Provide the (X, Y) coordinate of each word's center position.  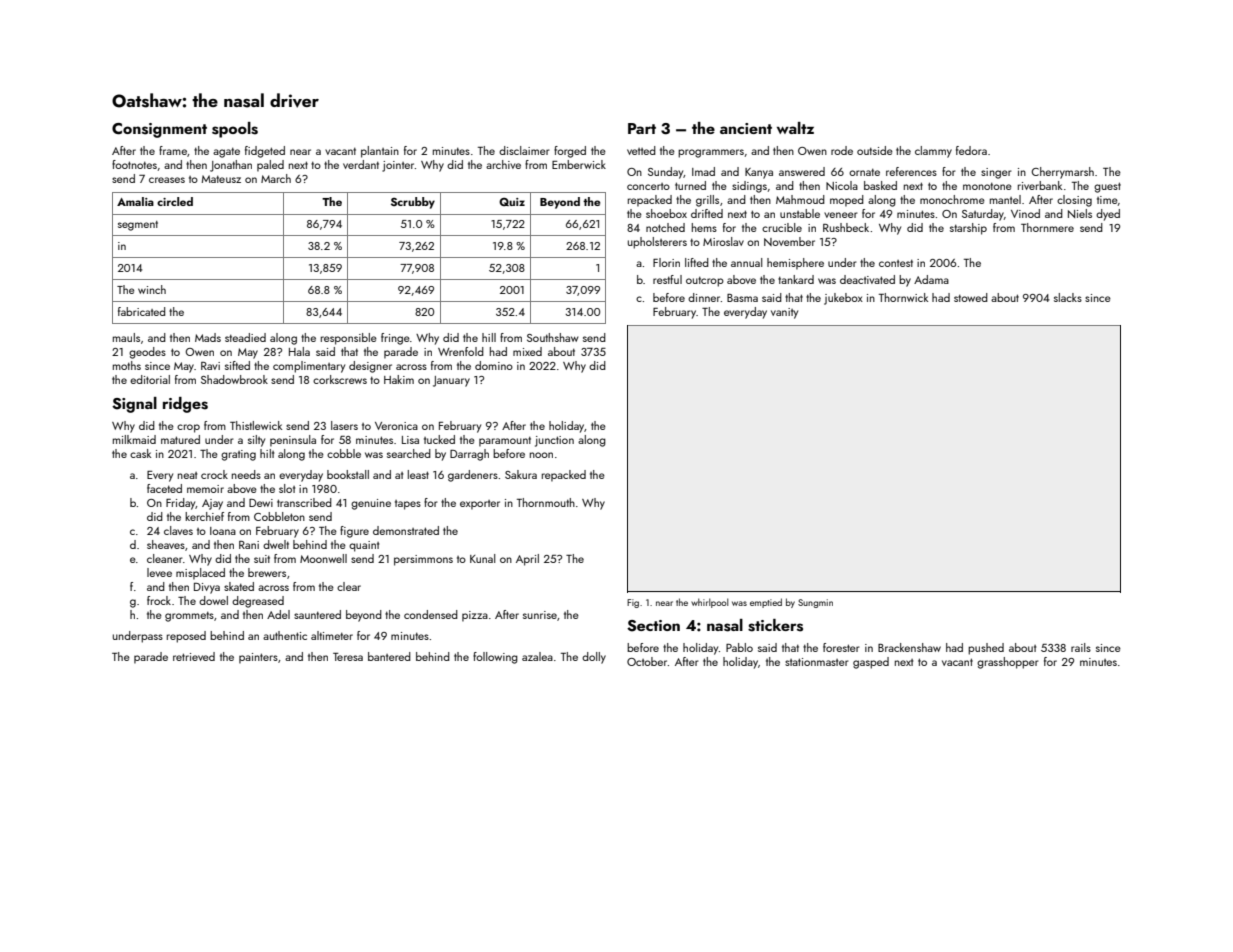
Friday (181, 504)
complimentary (309, 367)
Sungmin (815, 603)
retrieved (194, 656)
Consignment (159, 130)
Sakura (521, 474)
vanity (784, 313)
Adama (931, 279)
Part (642, 128)
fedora (971, 150)
